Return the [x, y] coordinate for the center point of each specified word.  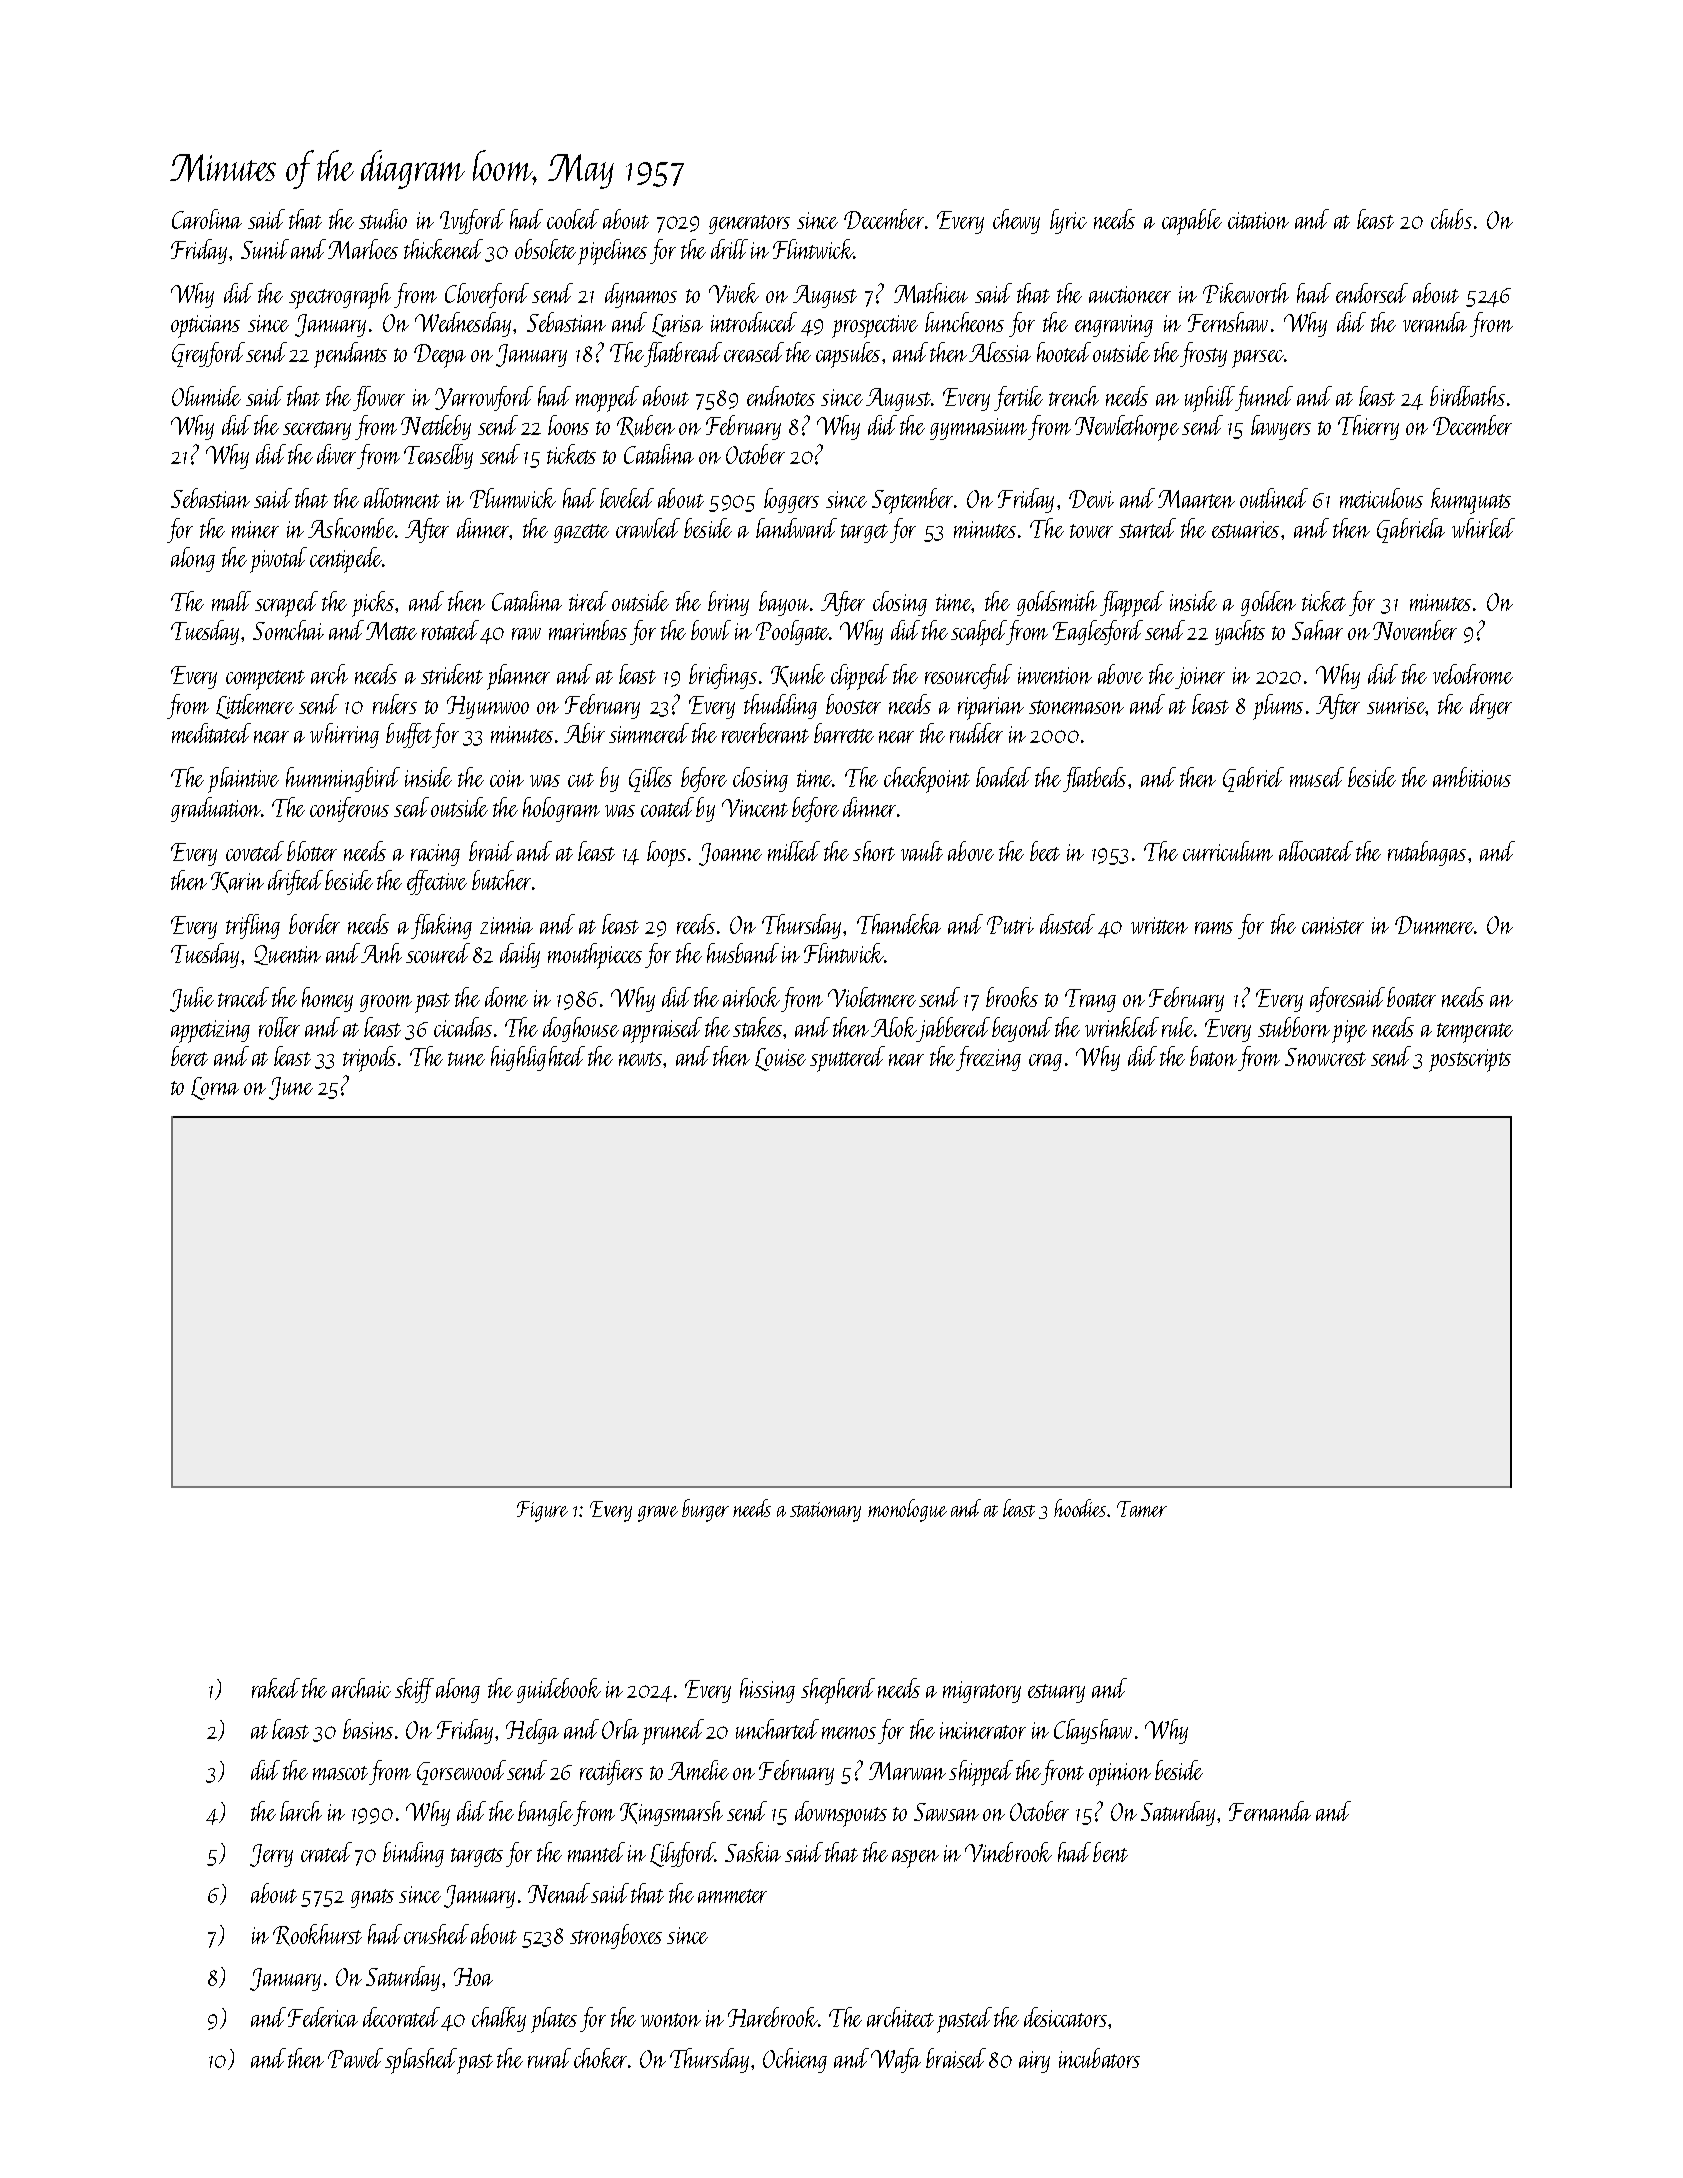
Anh [381, 953]
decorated [401, 2017]
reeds [696, 924]
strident [452, 674]
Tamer [1142, 1509]
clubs [1451, 219]
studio [383, 219]
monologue [907, 1510]
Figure [542, 1511]
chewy [1016, 221]
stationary [825, 1512]
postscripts [1470, 1060]
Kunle [798, 675]
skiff [414, 1690]
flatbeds [1094, 779]
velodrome [1473, 674]
